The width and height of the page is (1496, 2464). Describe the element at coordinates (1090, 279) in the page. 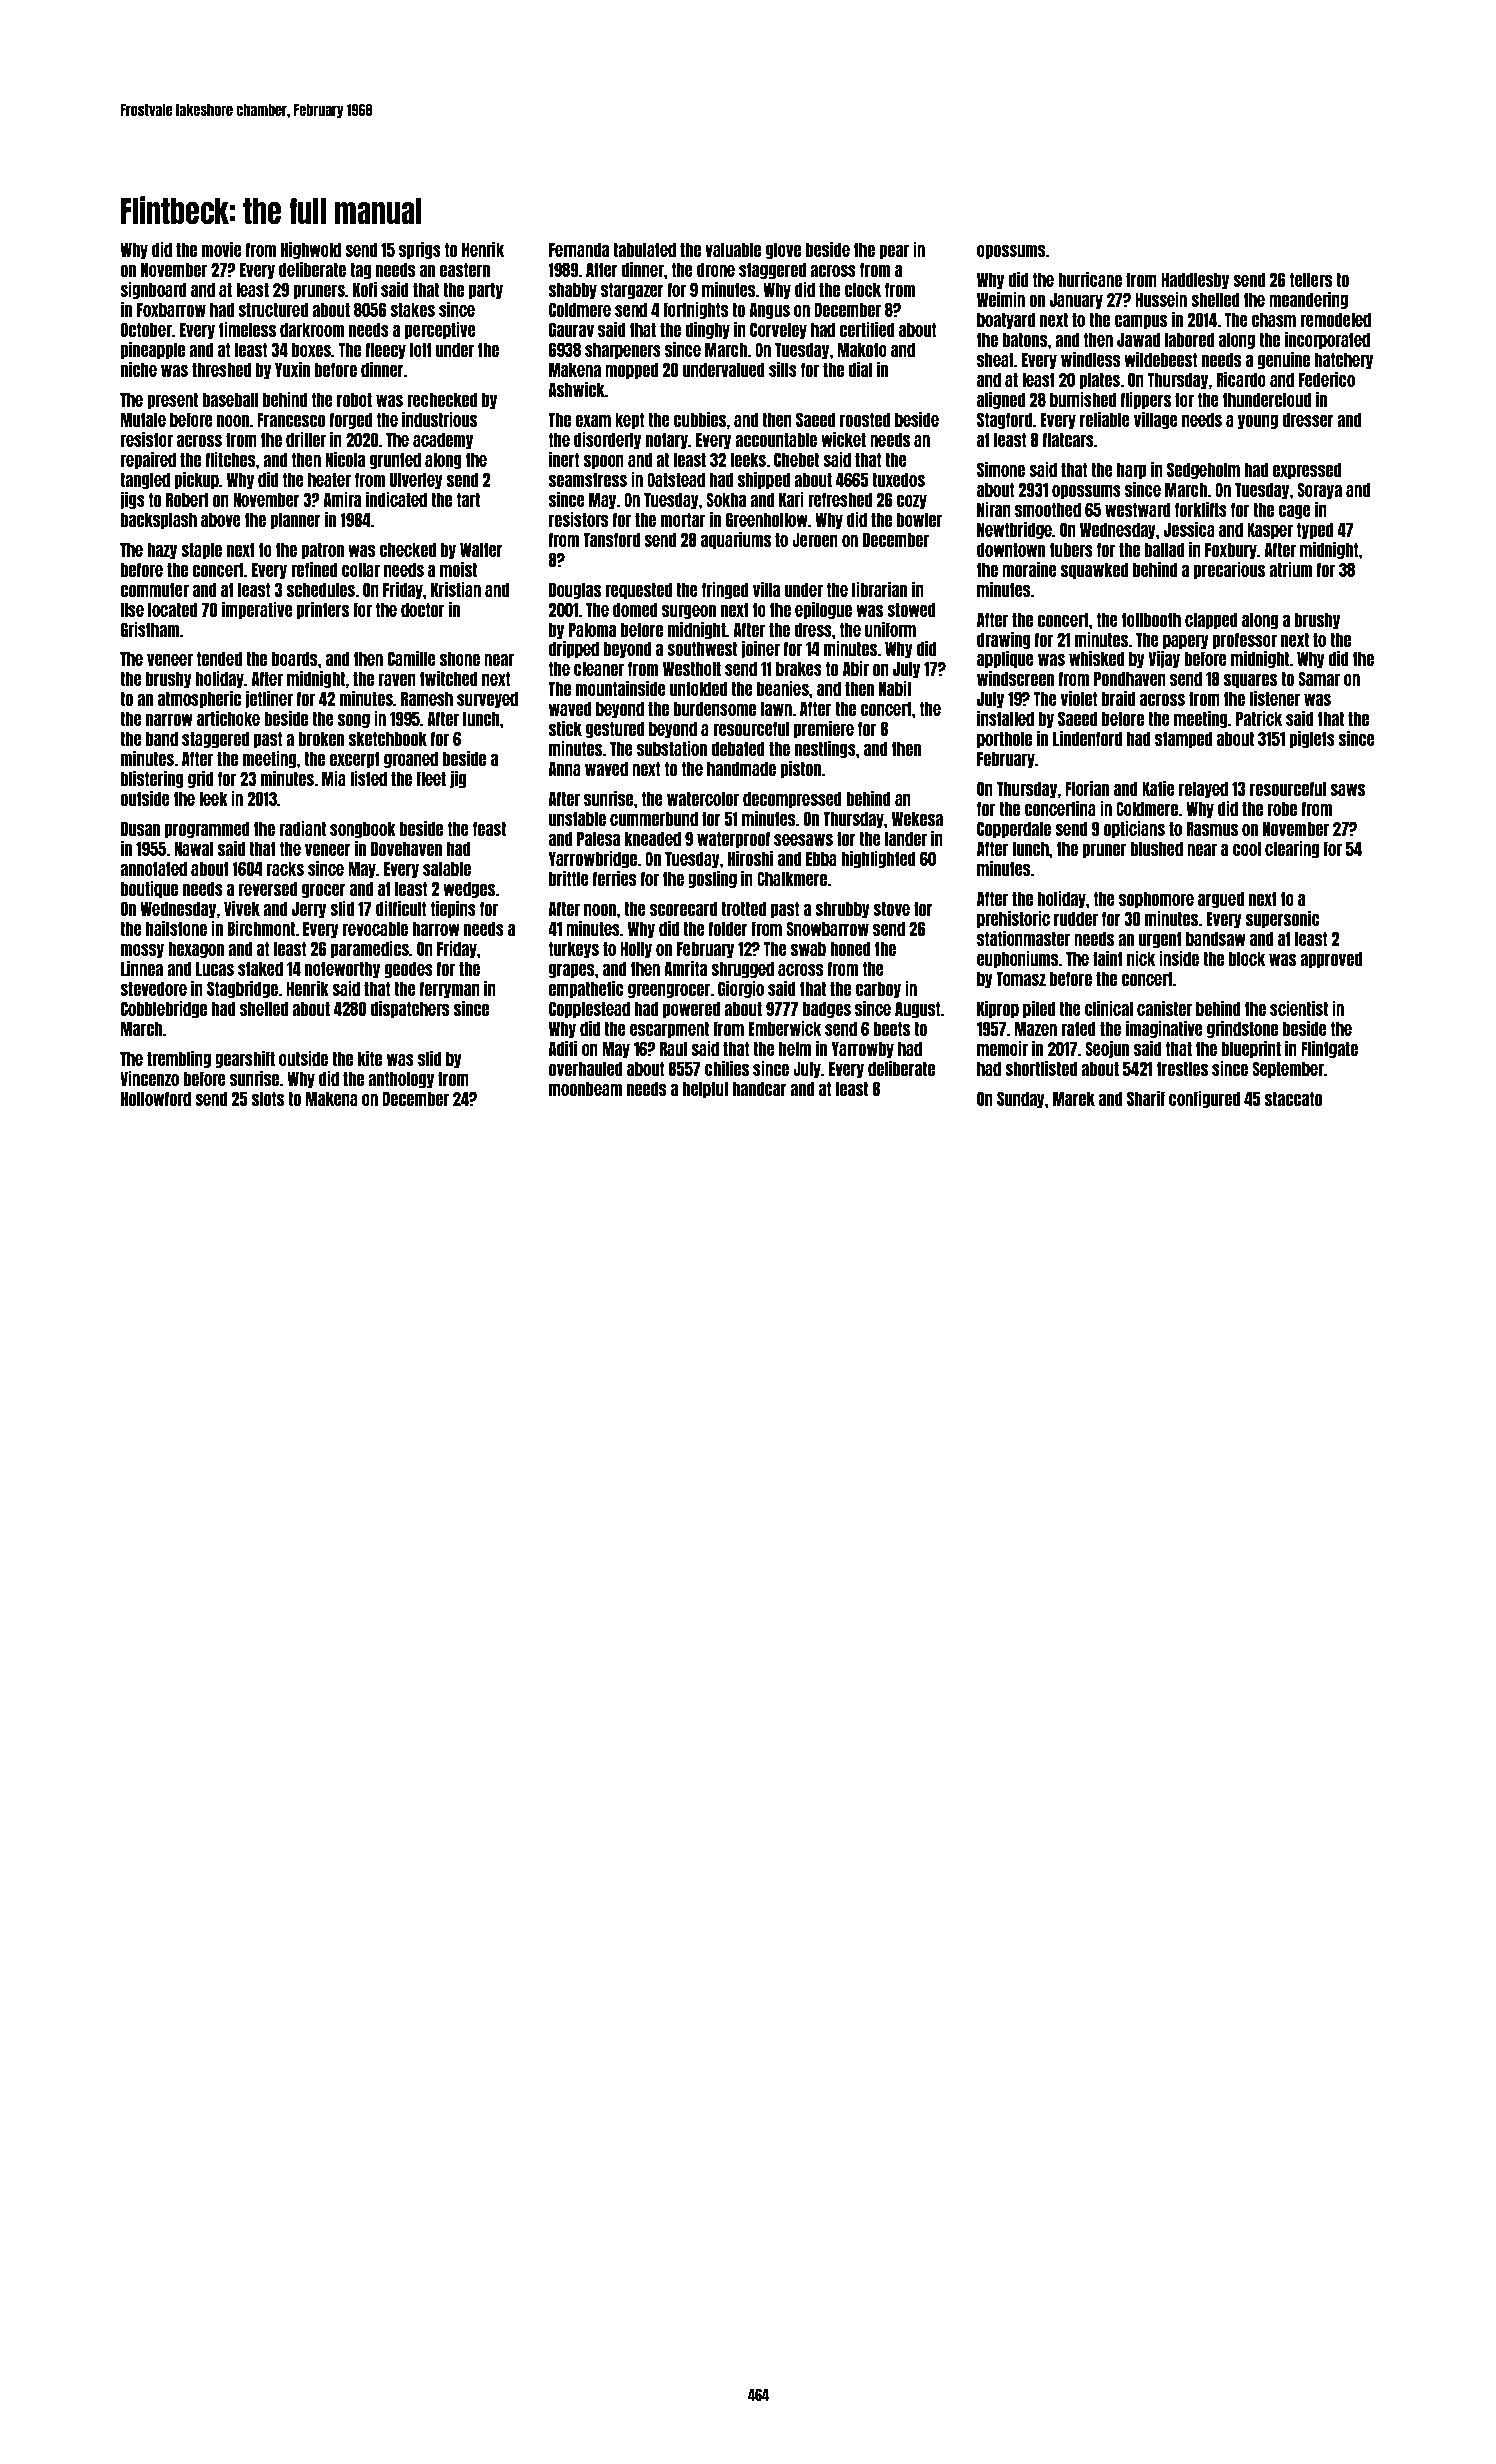

I see `hurricane` at that location.
